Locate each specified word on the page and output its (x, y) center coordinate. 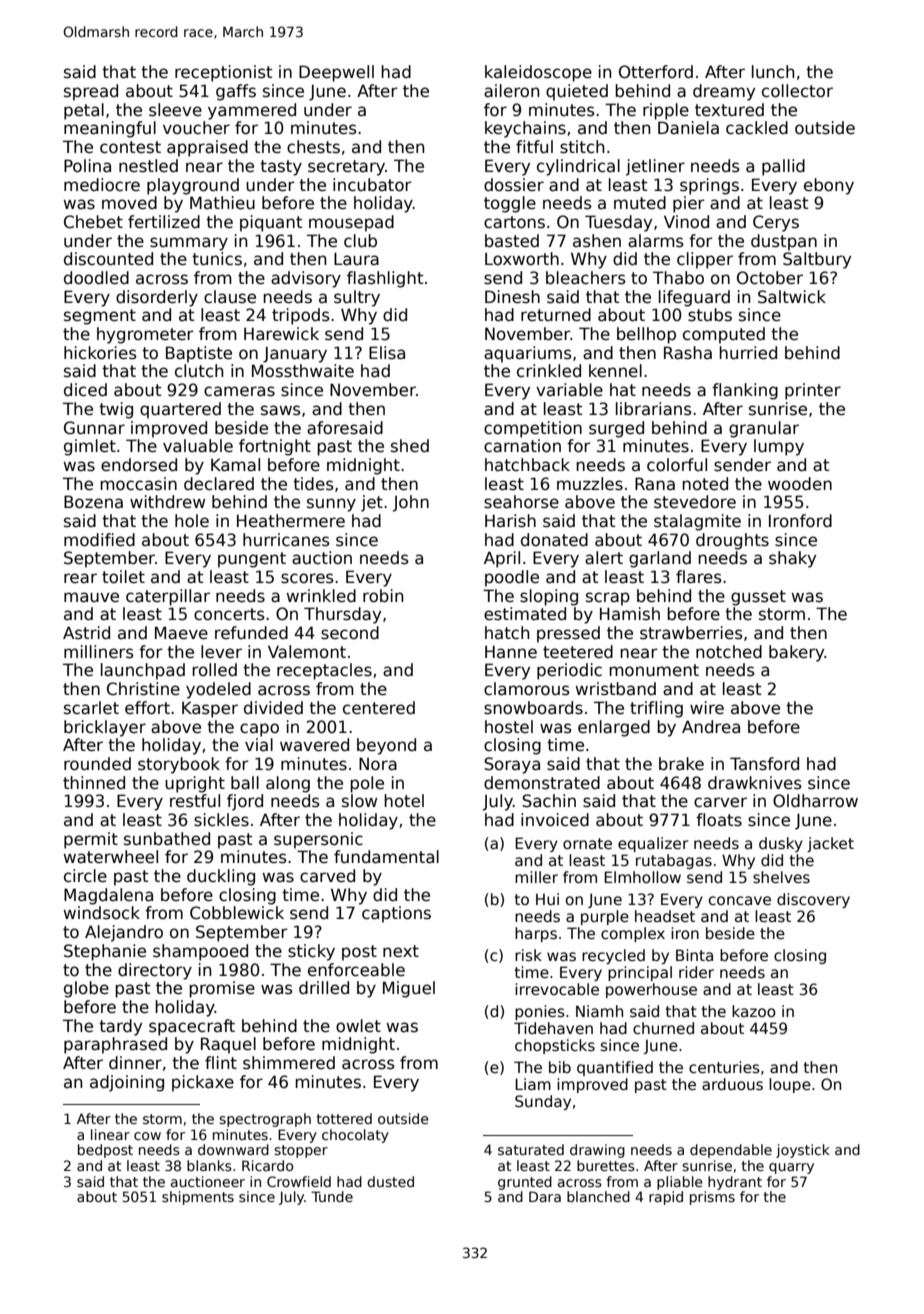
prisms (712, 1198)
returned (556, 315)
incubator (372, 185)
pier (689, 204)
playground (193, 186)
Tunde (332, 1196)
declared (219, 484)
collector (797, 91)
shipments (198, 1198)
